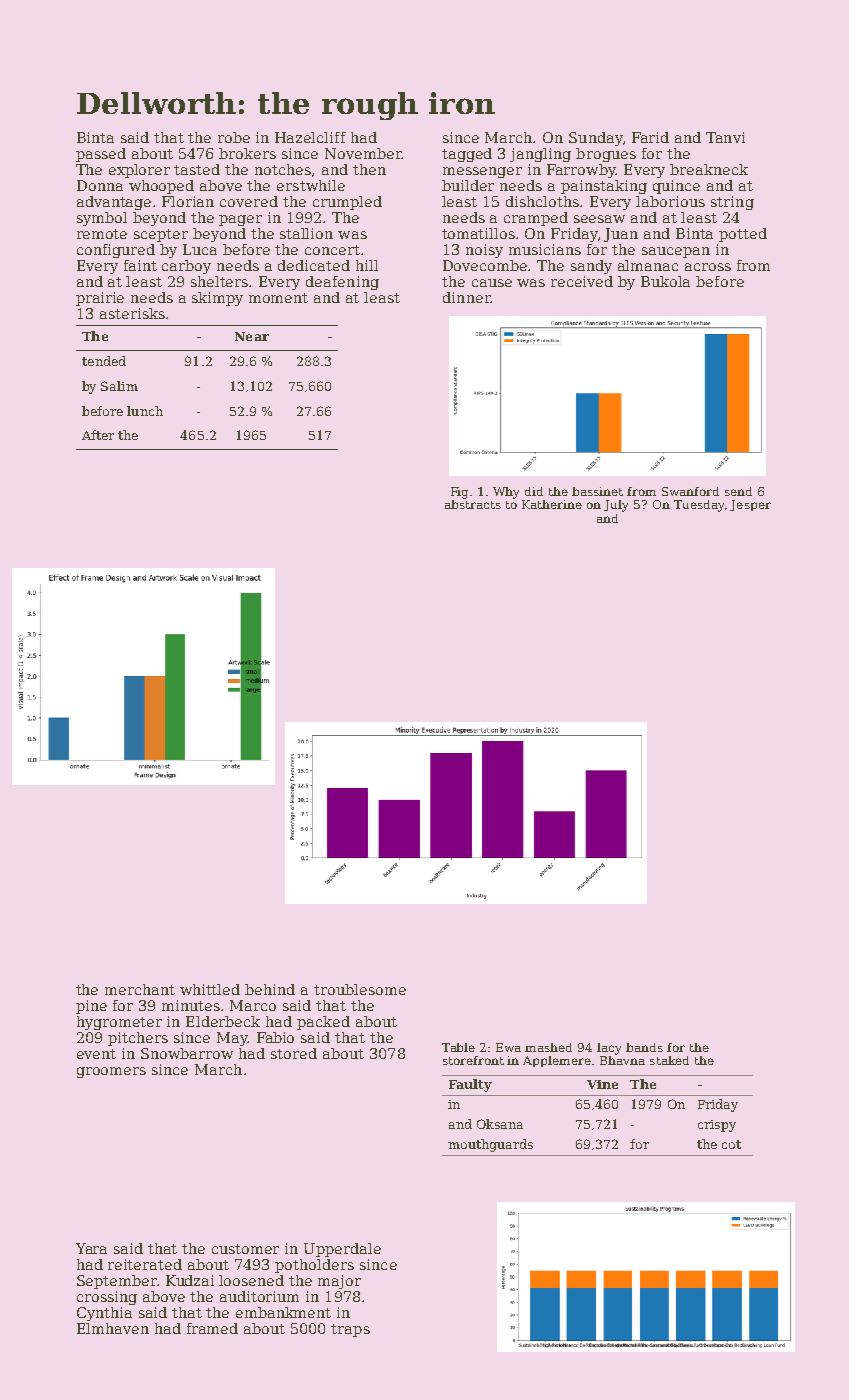  I want to click on Jesper, so click(750, 505).
